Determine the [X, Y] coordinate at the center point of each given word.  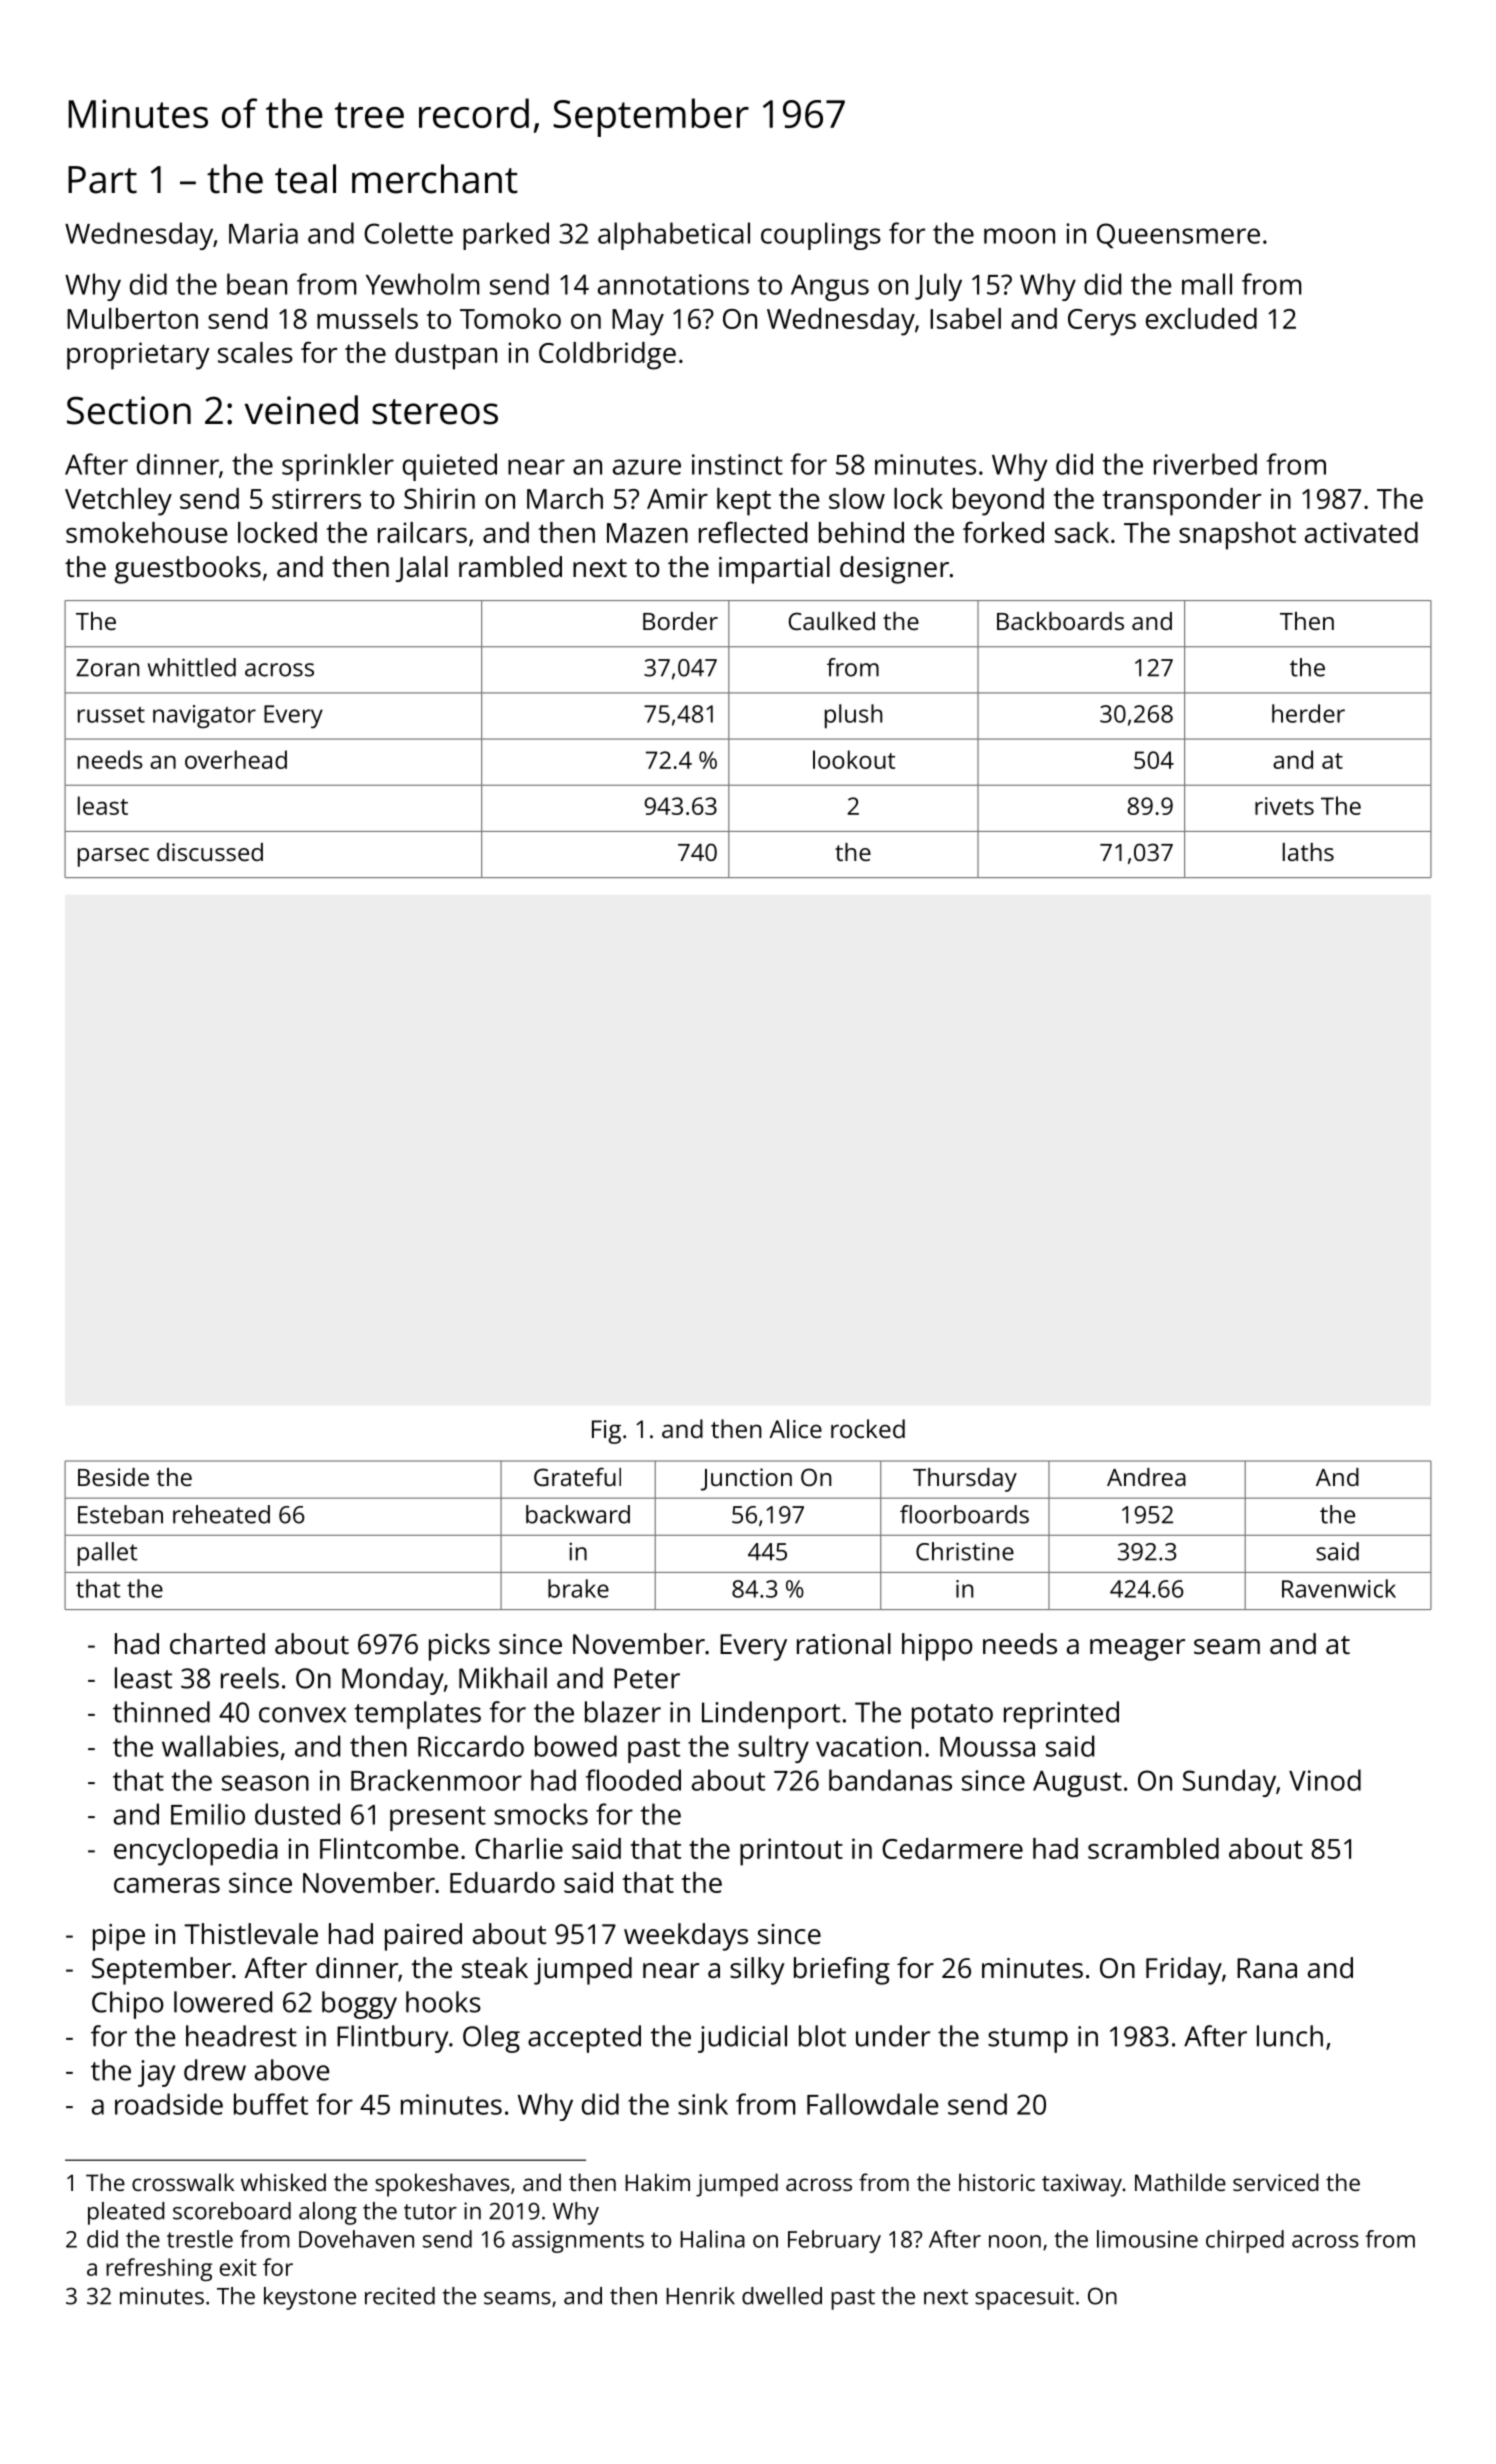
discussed [210, 852]
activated [1361, 532]
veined [301, 410]
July [938, 287]
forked [1003, 532]
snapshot [1237, 536]
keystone [310, 2298]
